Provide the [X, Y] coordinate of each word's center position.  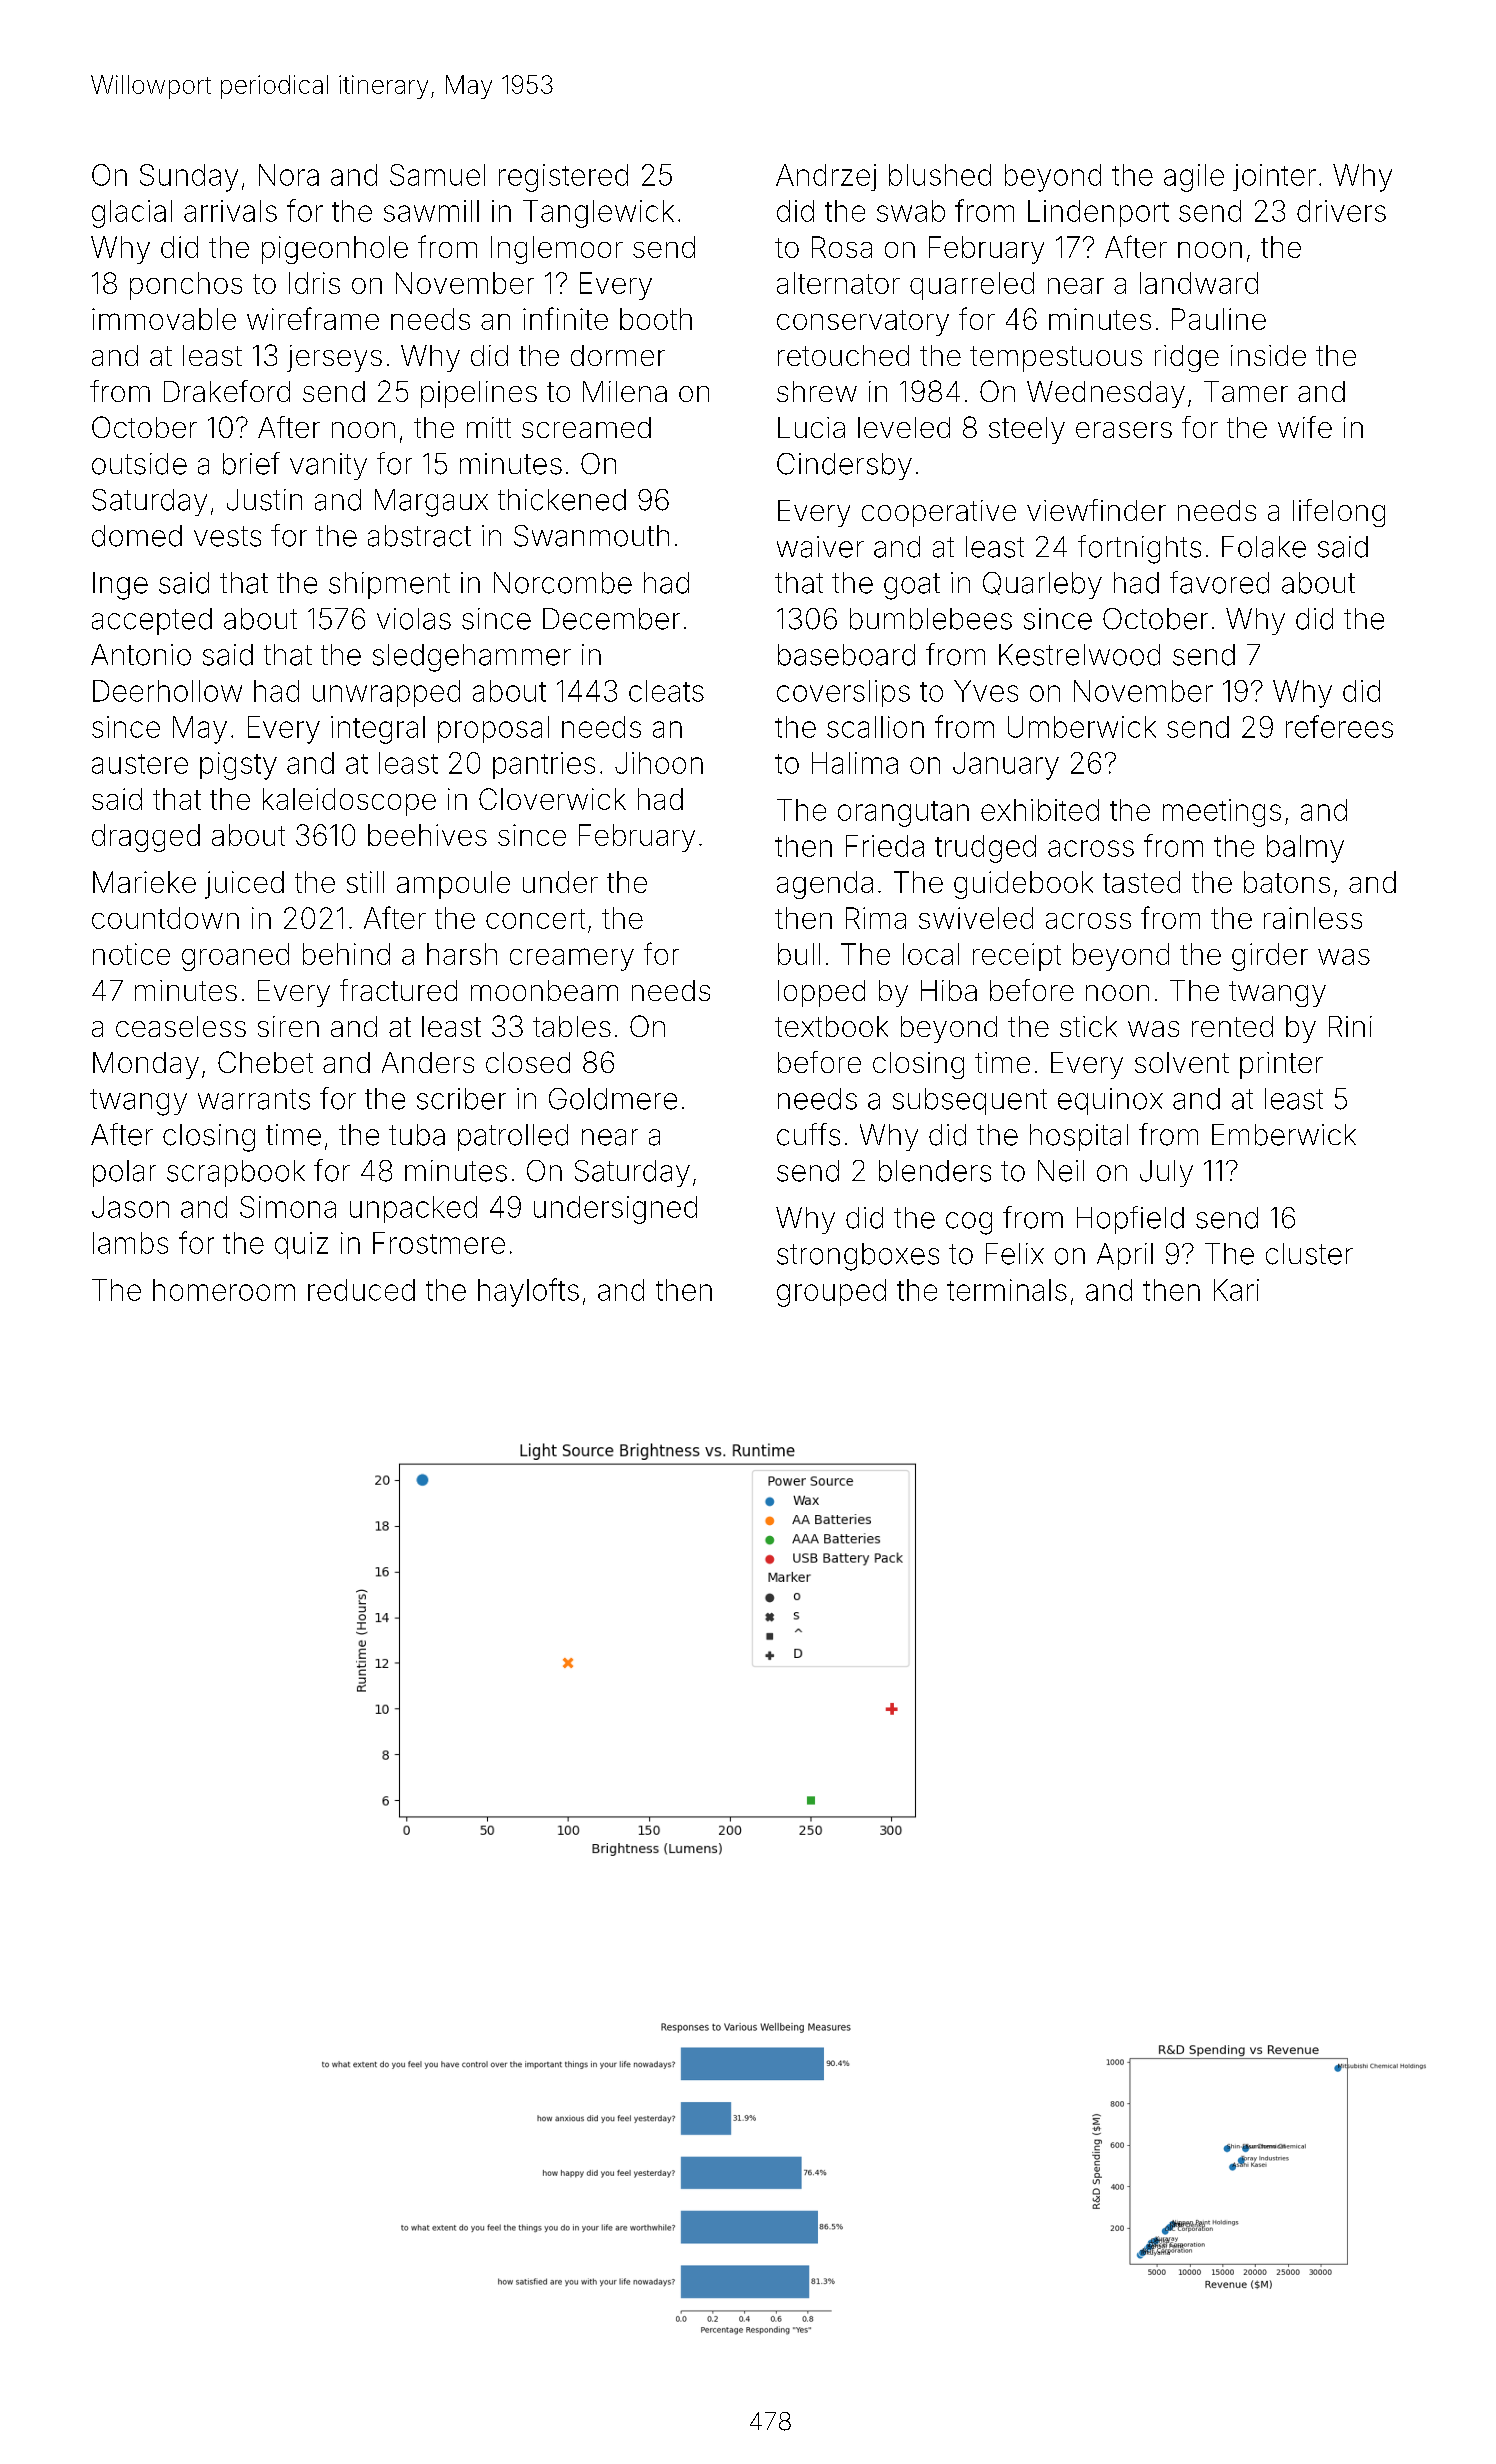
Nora [289, 175]
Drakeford [227, 391]
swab [911, 211]
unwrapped [386, 693]
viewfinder [1096, 510]
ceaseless [181, 1026]
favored [1219, 582]
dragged [146, 838]
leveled [904, 427]
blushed [940, 175]
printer [1281, 1065]
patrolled [513, 1137]
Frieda [885, 846]
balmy [1305, 849]
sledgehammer [472, 658]
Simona [288, 1207]
